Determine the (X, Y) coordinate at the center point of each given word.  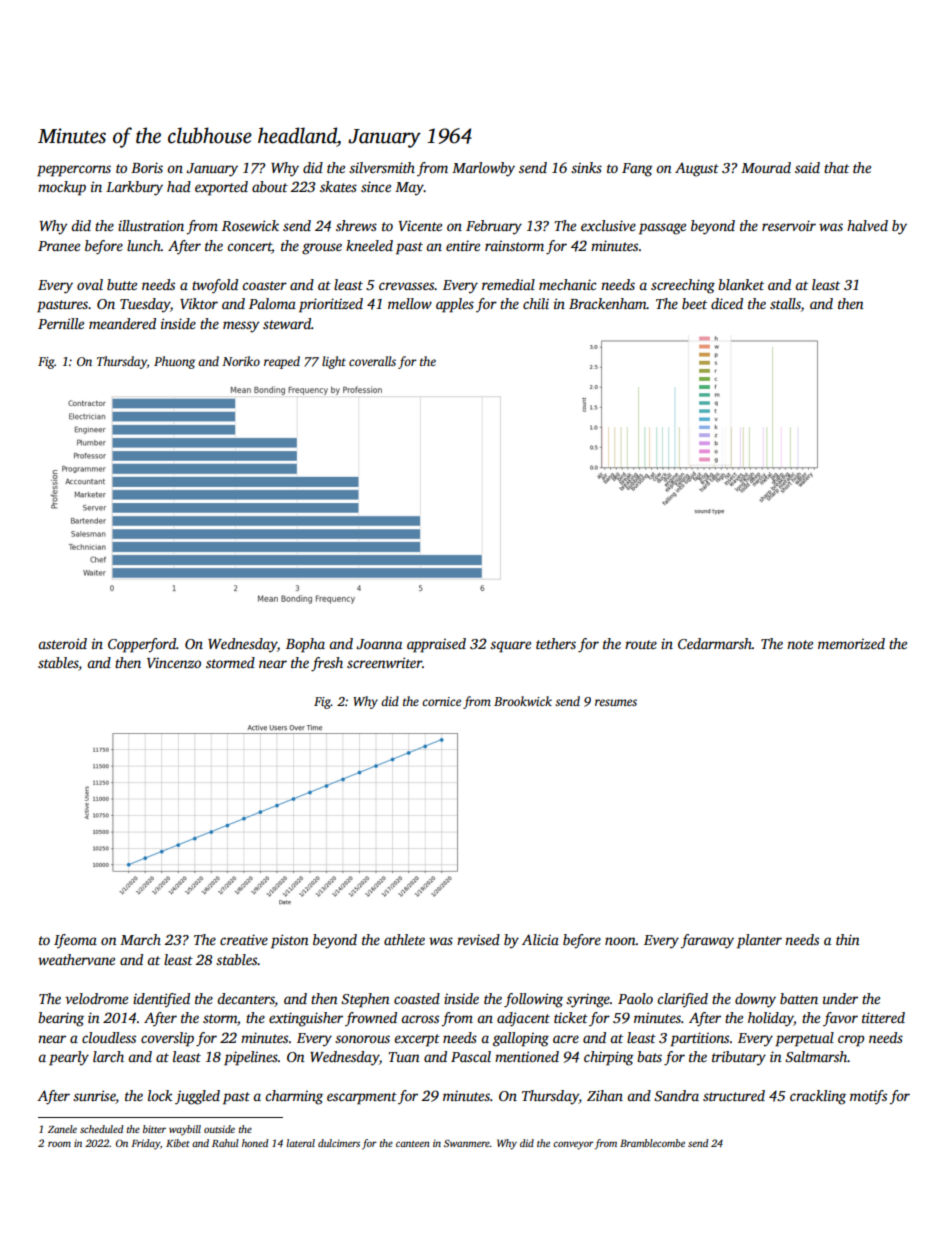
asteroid (62, 643)
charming (294, 1097)
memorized (851, 643)
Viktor (199, 303)
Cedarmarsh (715, 643)
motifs (868, 1097)
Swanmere (467, 1143)
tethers (556, 643)
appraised (436, 645)
